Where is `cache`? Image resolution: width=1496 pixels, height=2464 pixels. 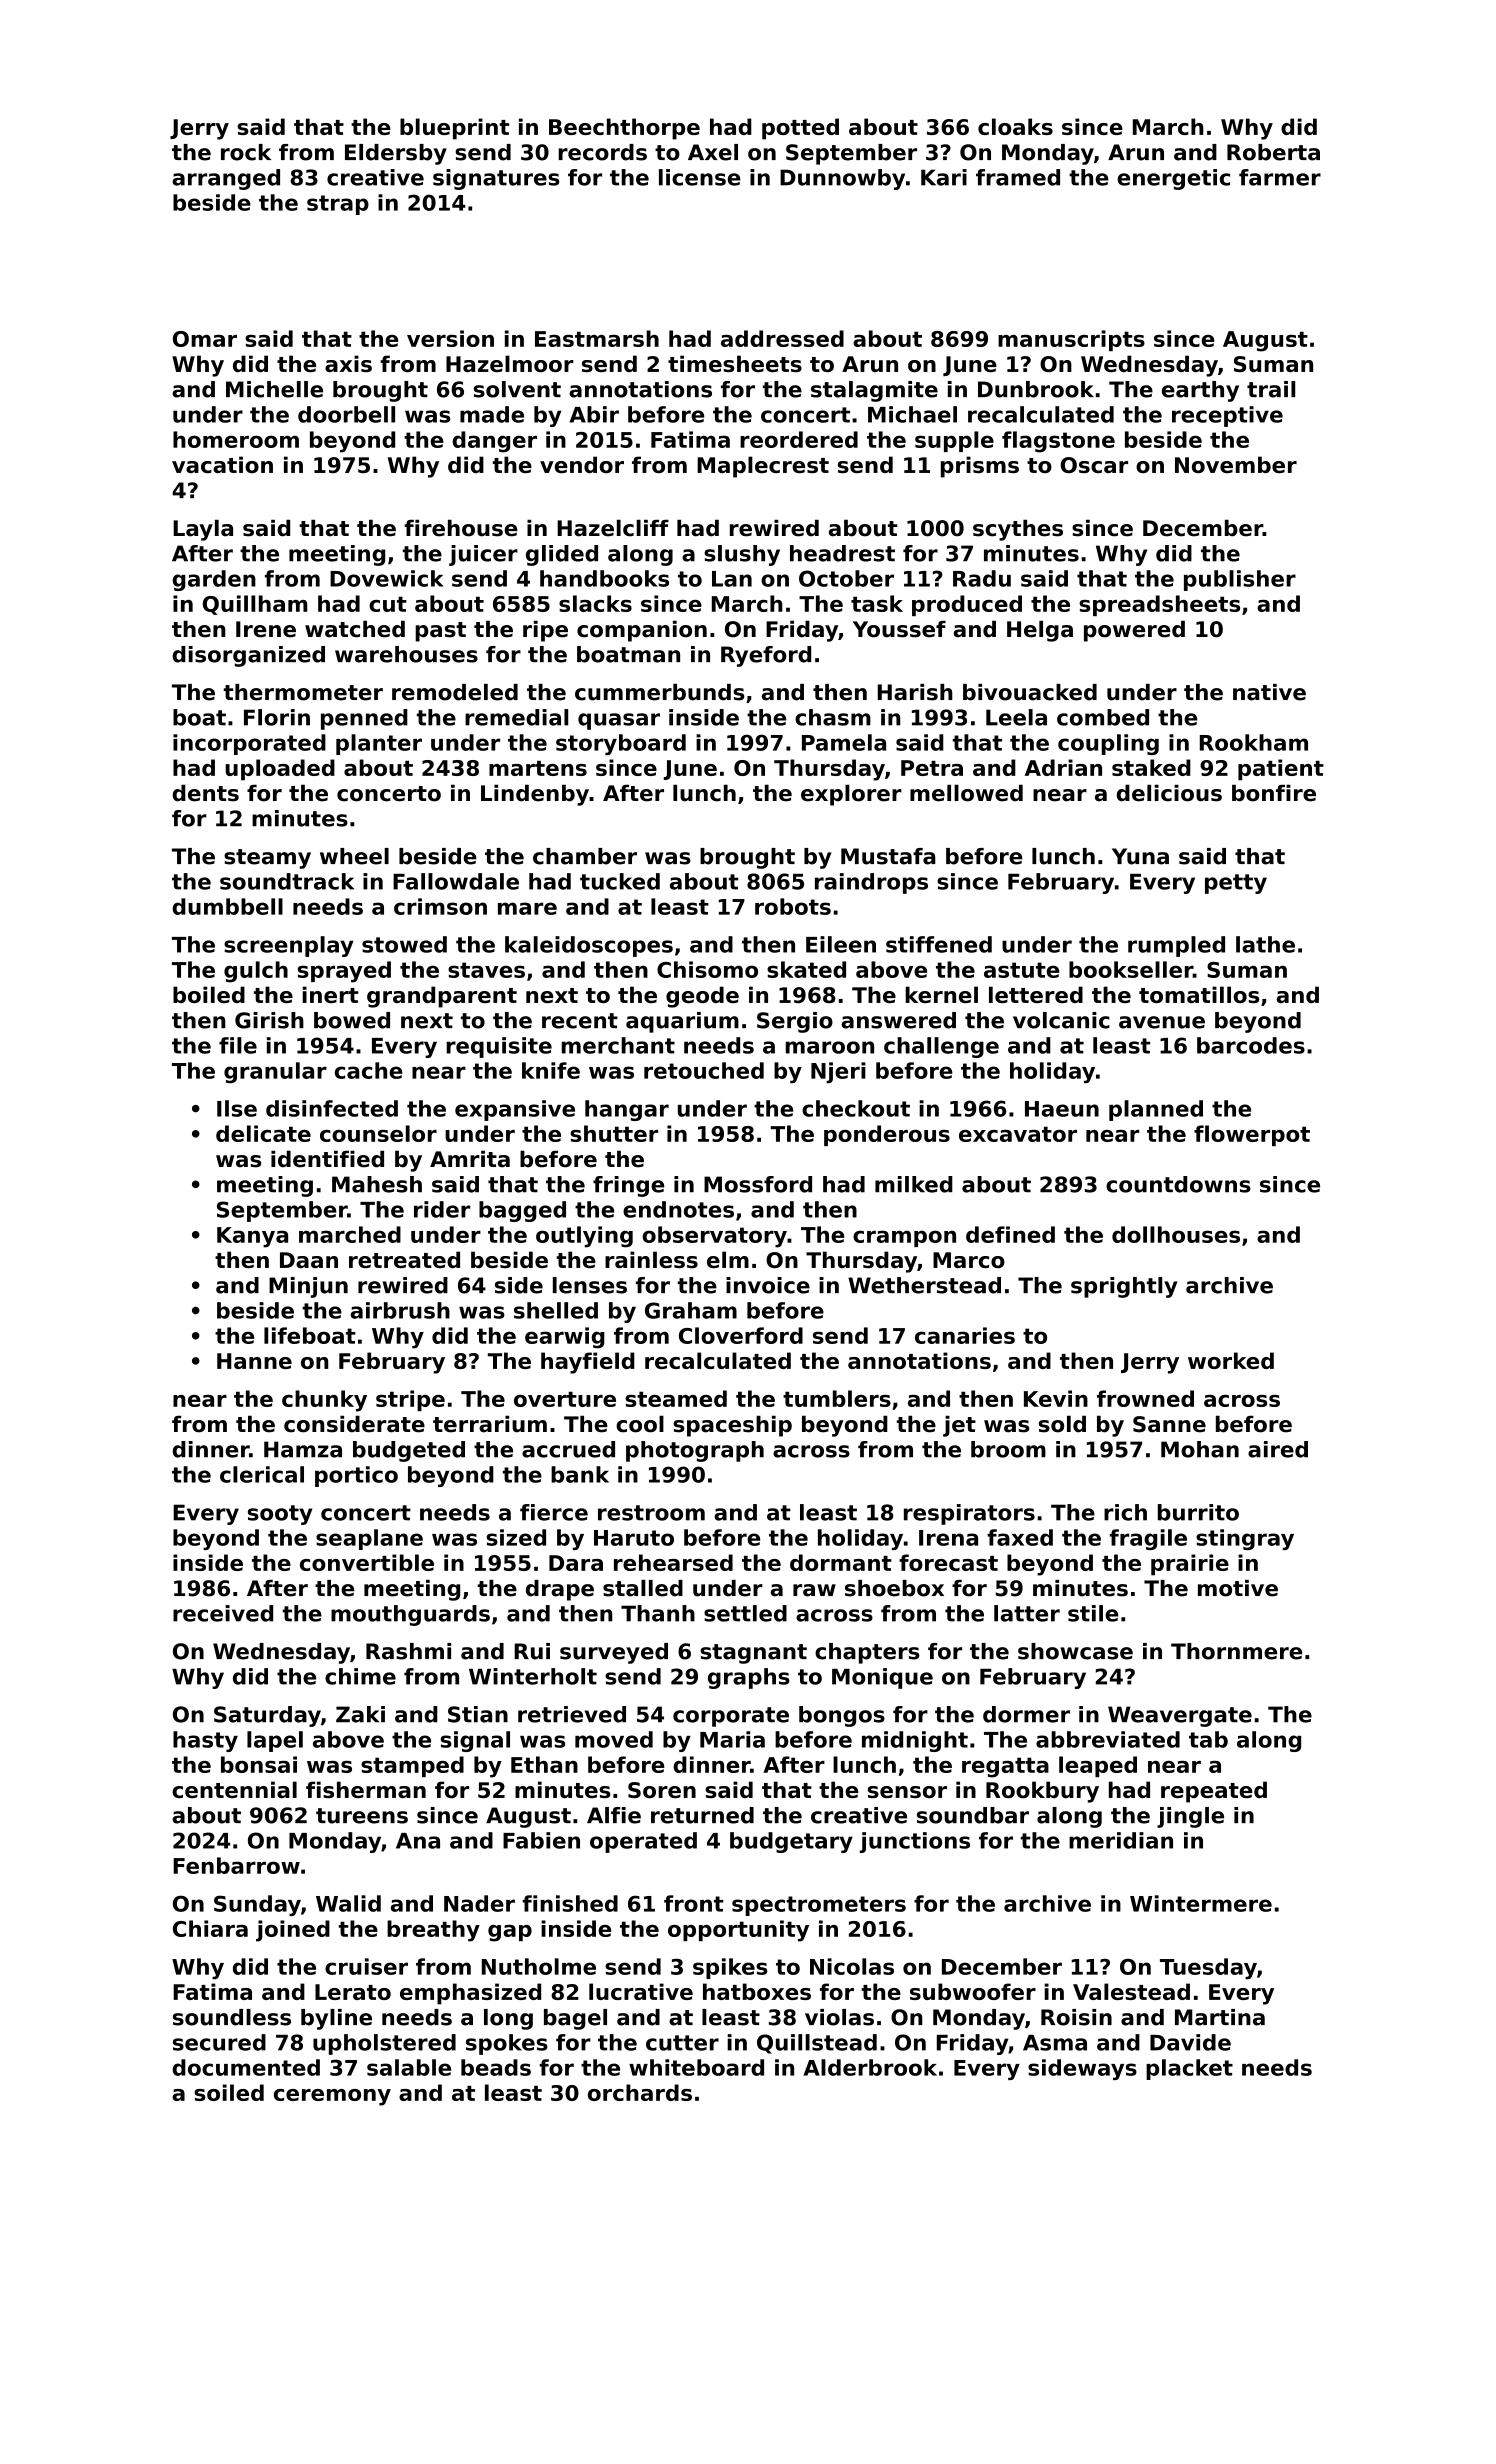 cache is located at coordinates (369, 1070).
